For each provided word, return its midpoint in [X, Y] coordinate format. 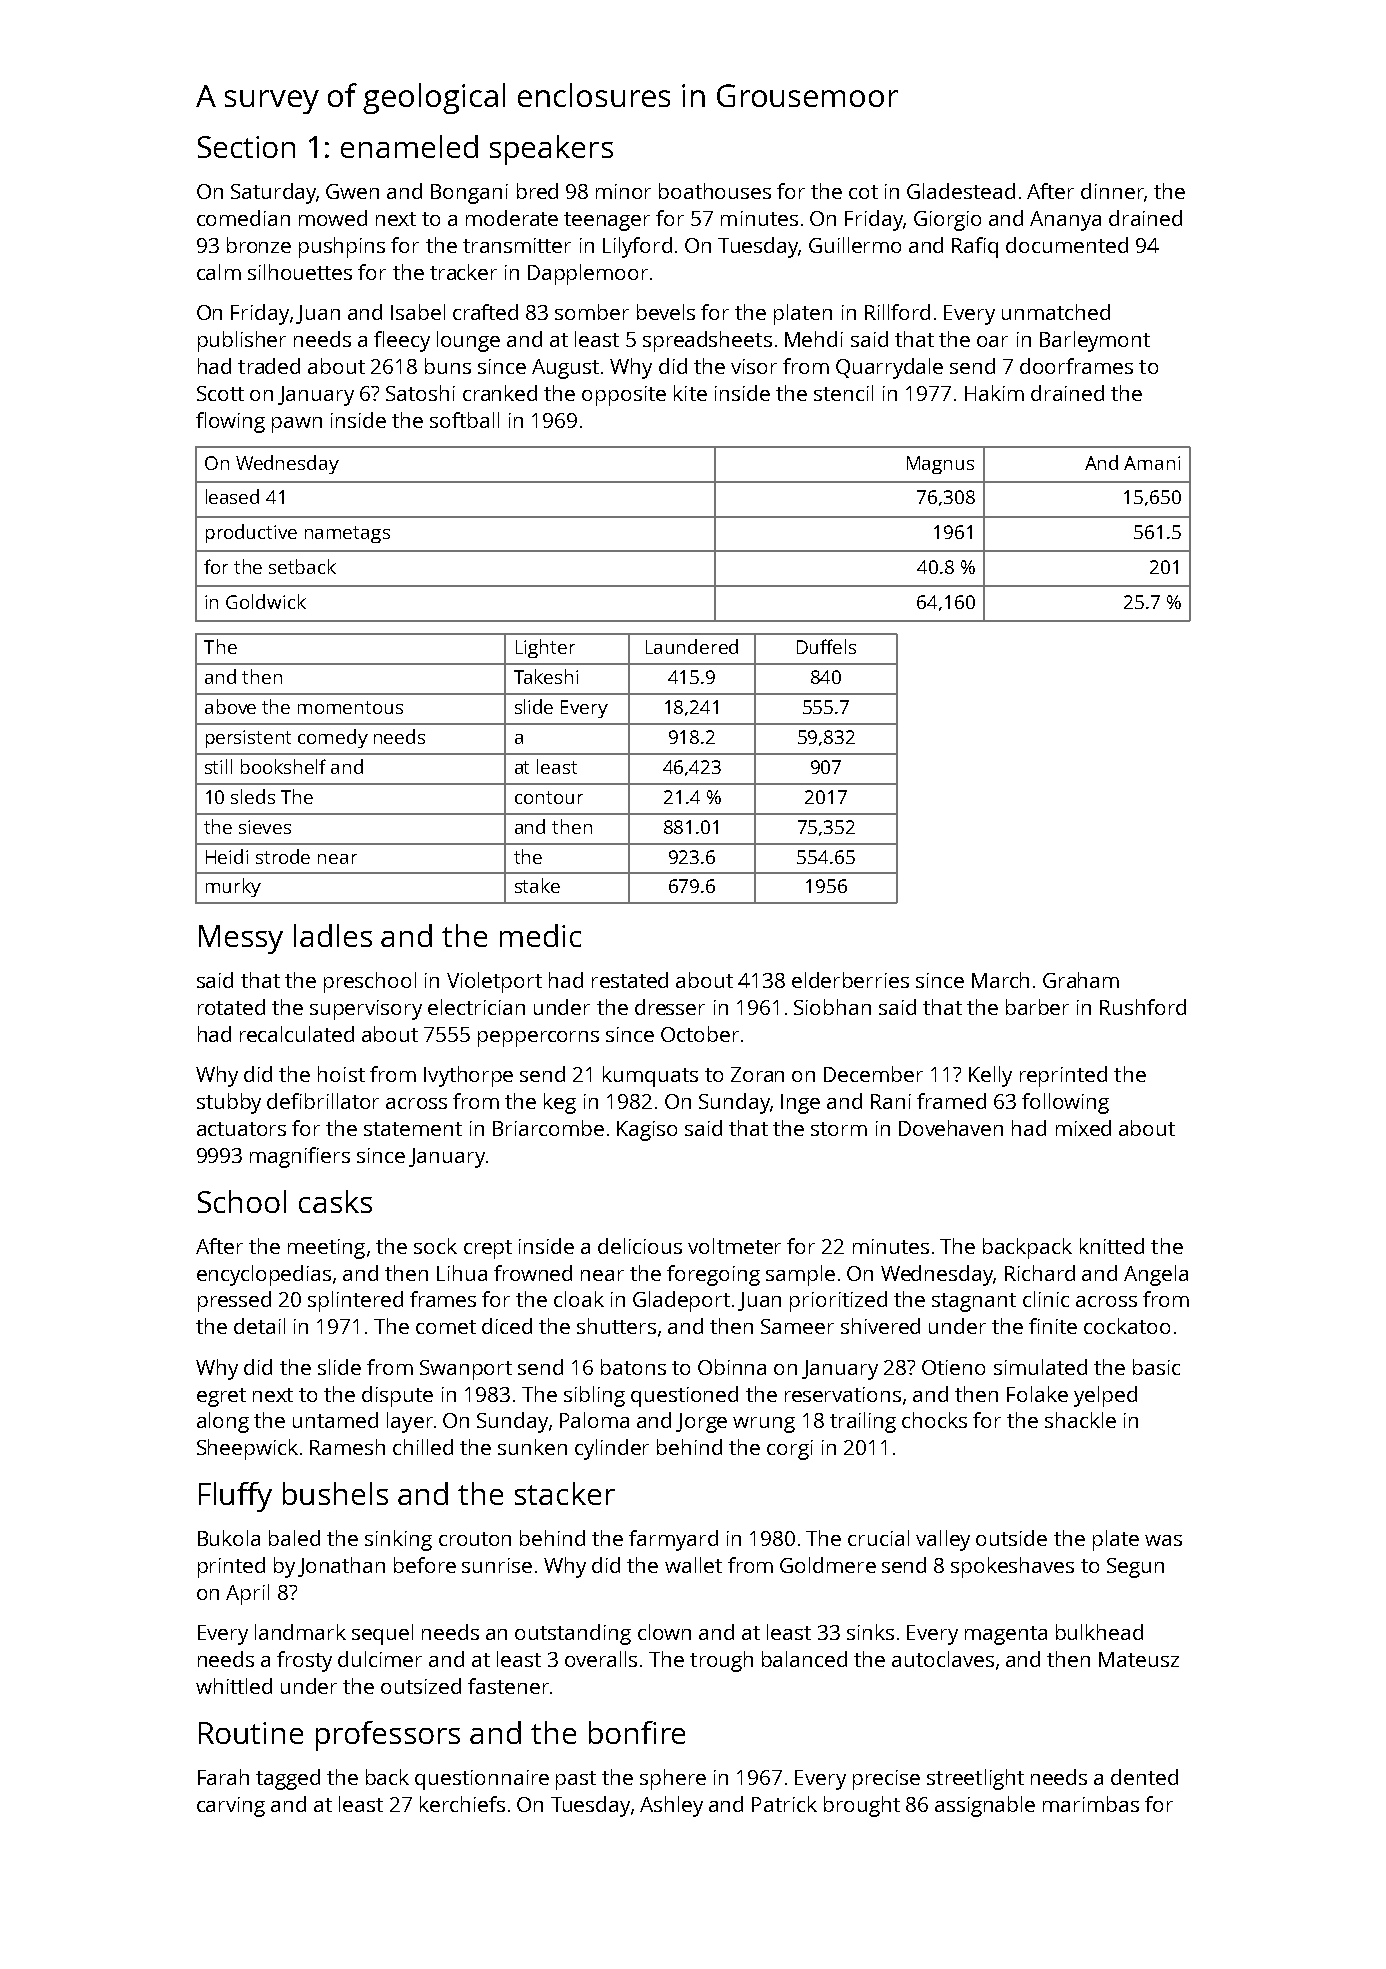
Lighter [545, 648]
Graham [1081, 980]
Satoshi [420, 393]
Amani [1152, 463]
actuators [241, 1129]
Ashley [671, 1806]
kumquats [650, 1076]
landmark [300, 1632]
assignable [985, 1806]
